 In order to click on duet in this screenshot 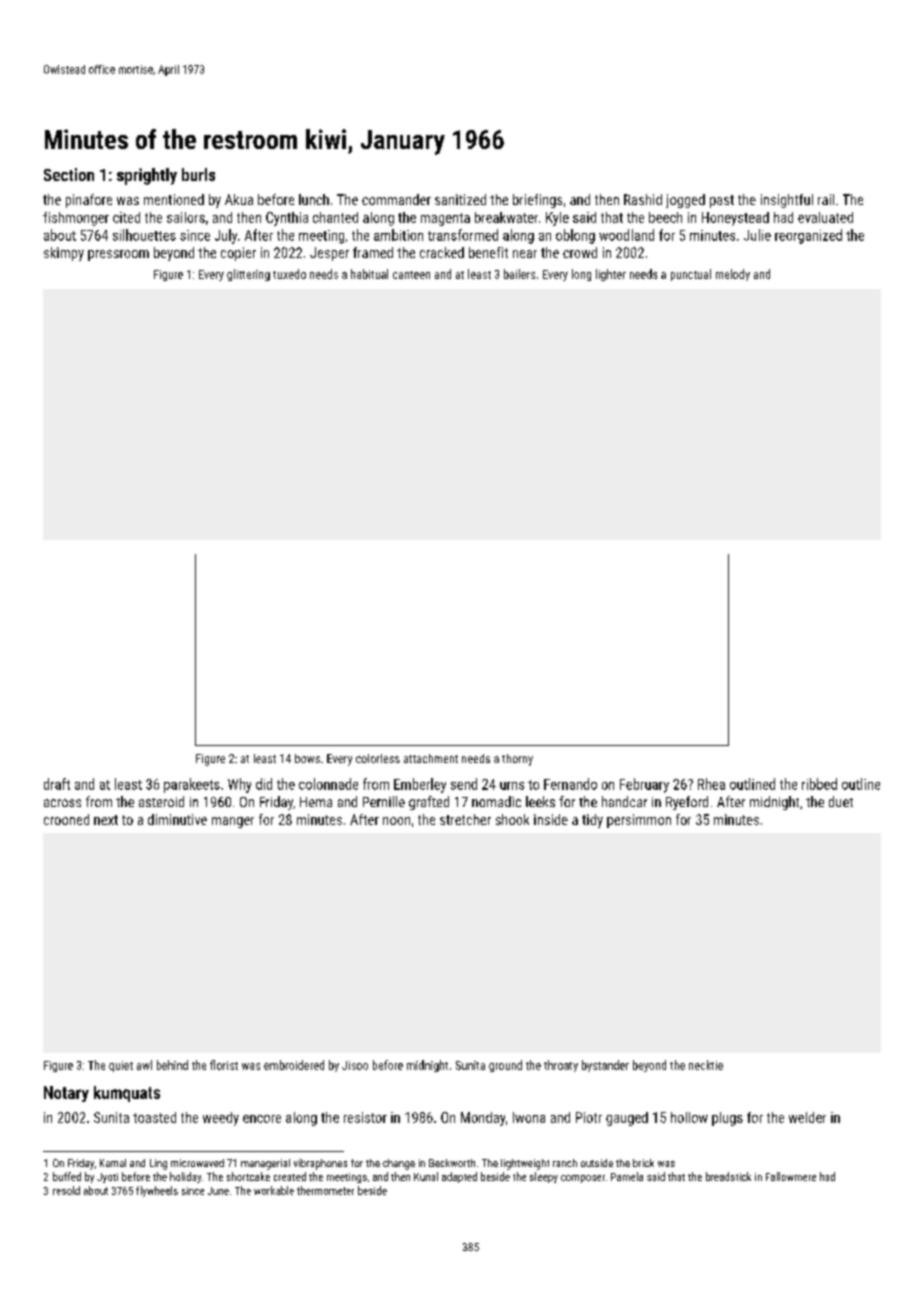, I will do `click(841, 801)`.
